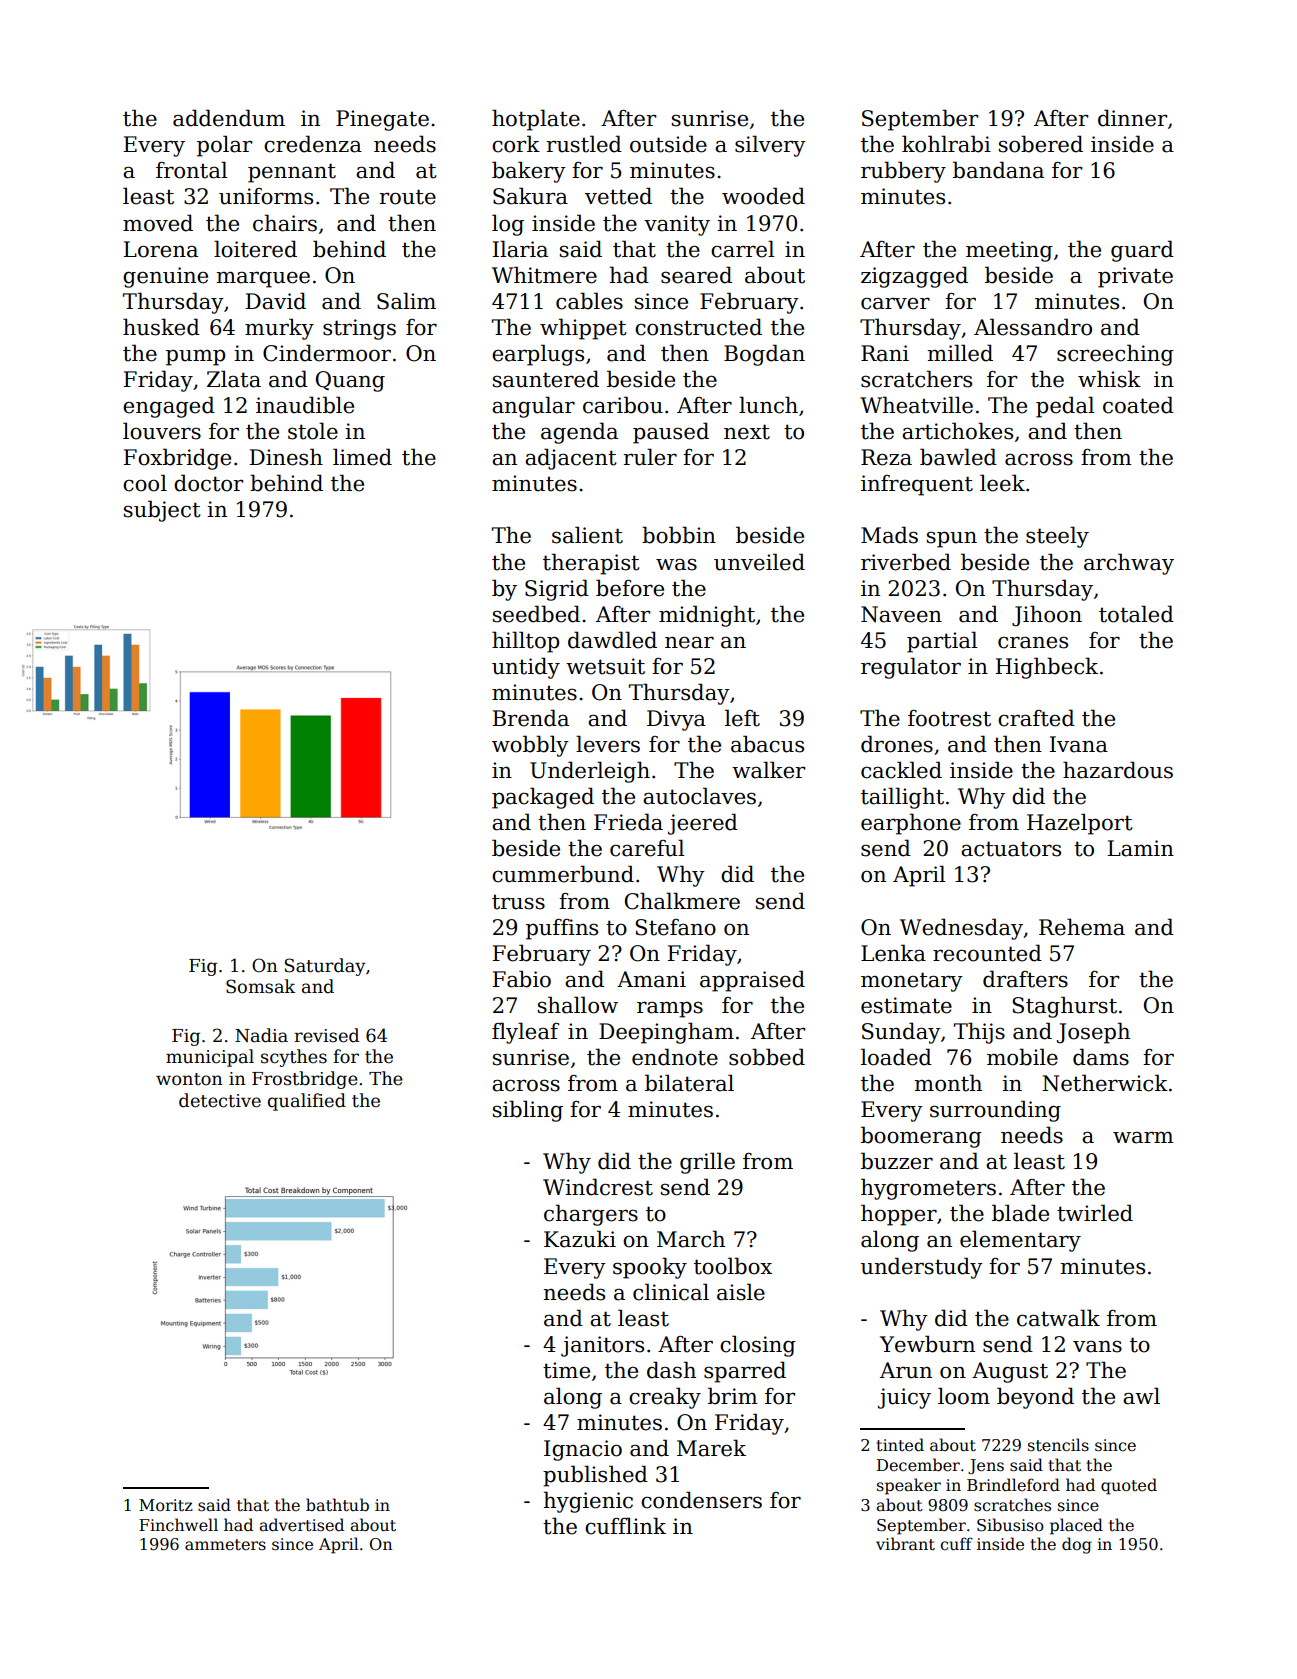 The width and height of the document is (1297, 1679). What do you see at coordinates (530, 718) in the document?
I see `Brenda` at bounding box center [530, 718].
